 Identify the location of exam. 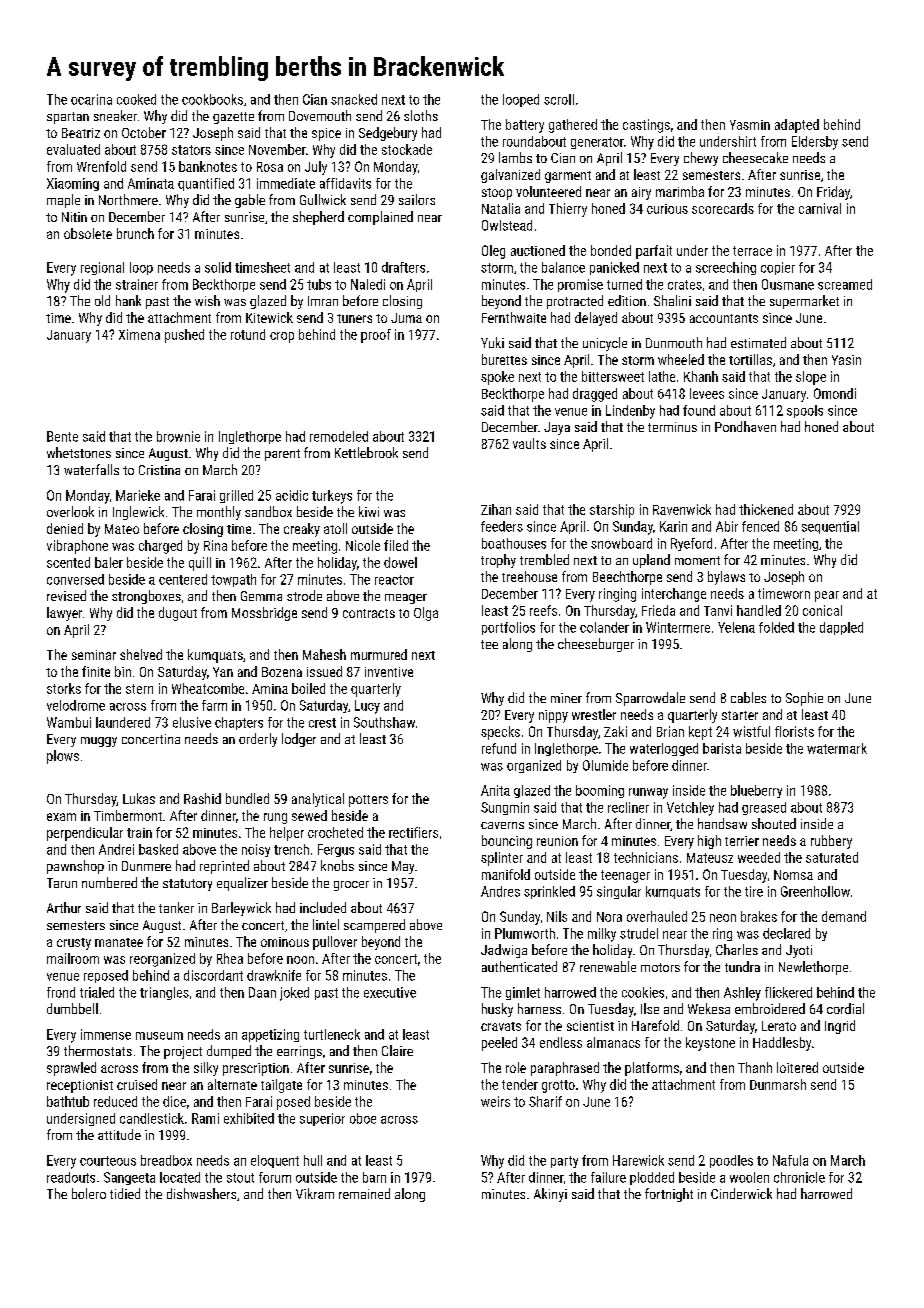
(61, 817).
